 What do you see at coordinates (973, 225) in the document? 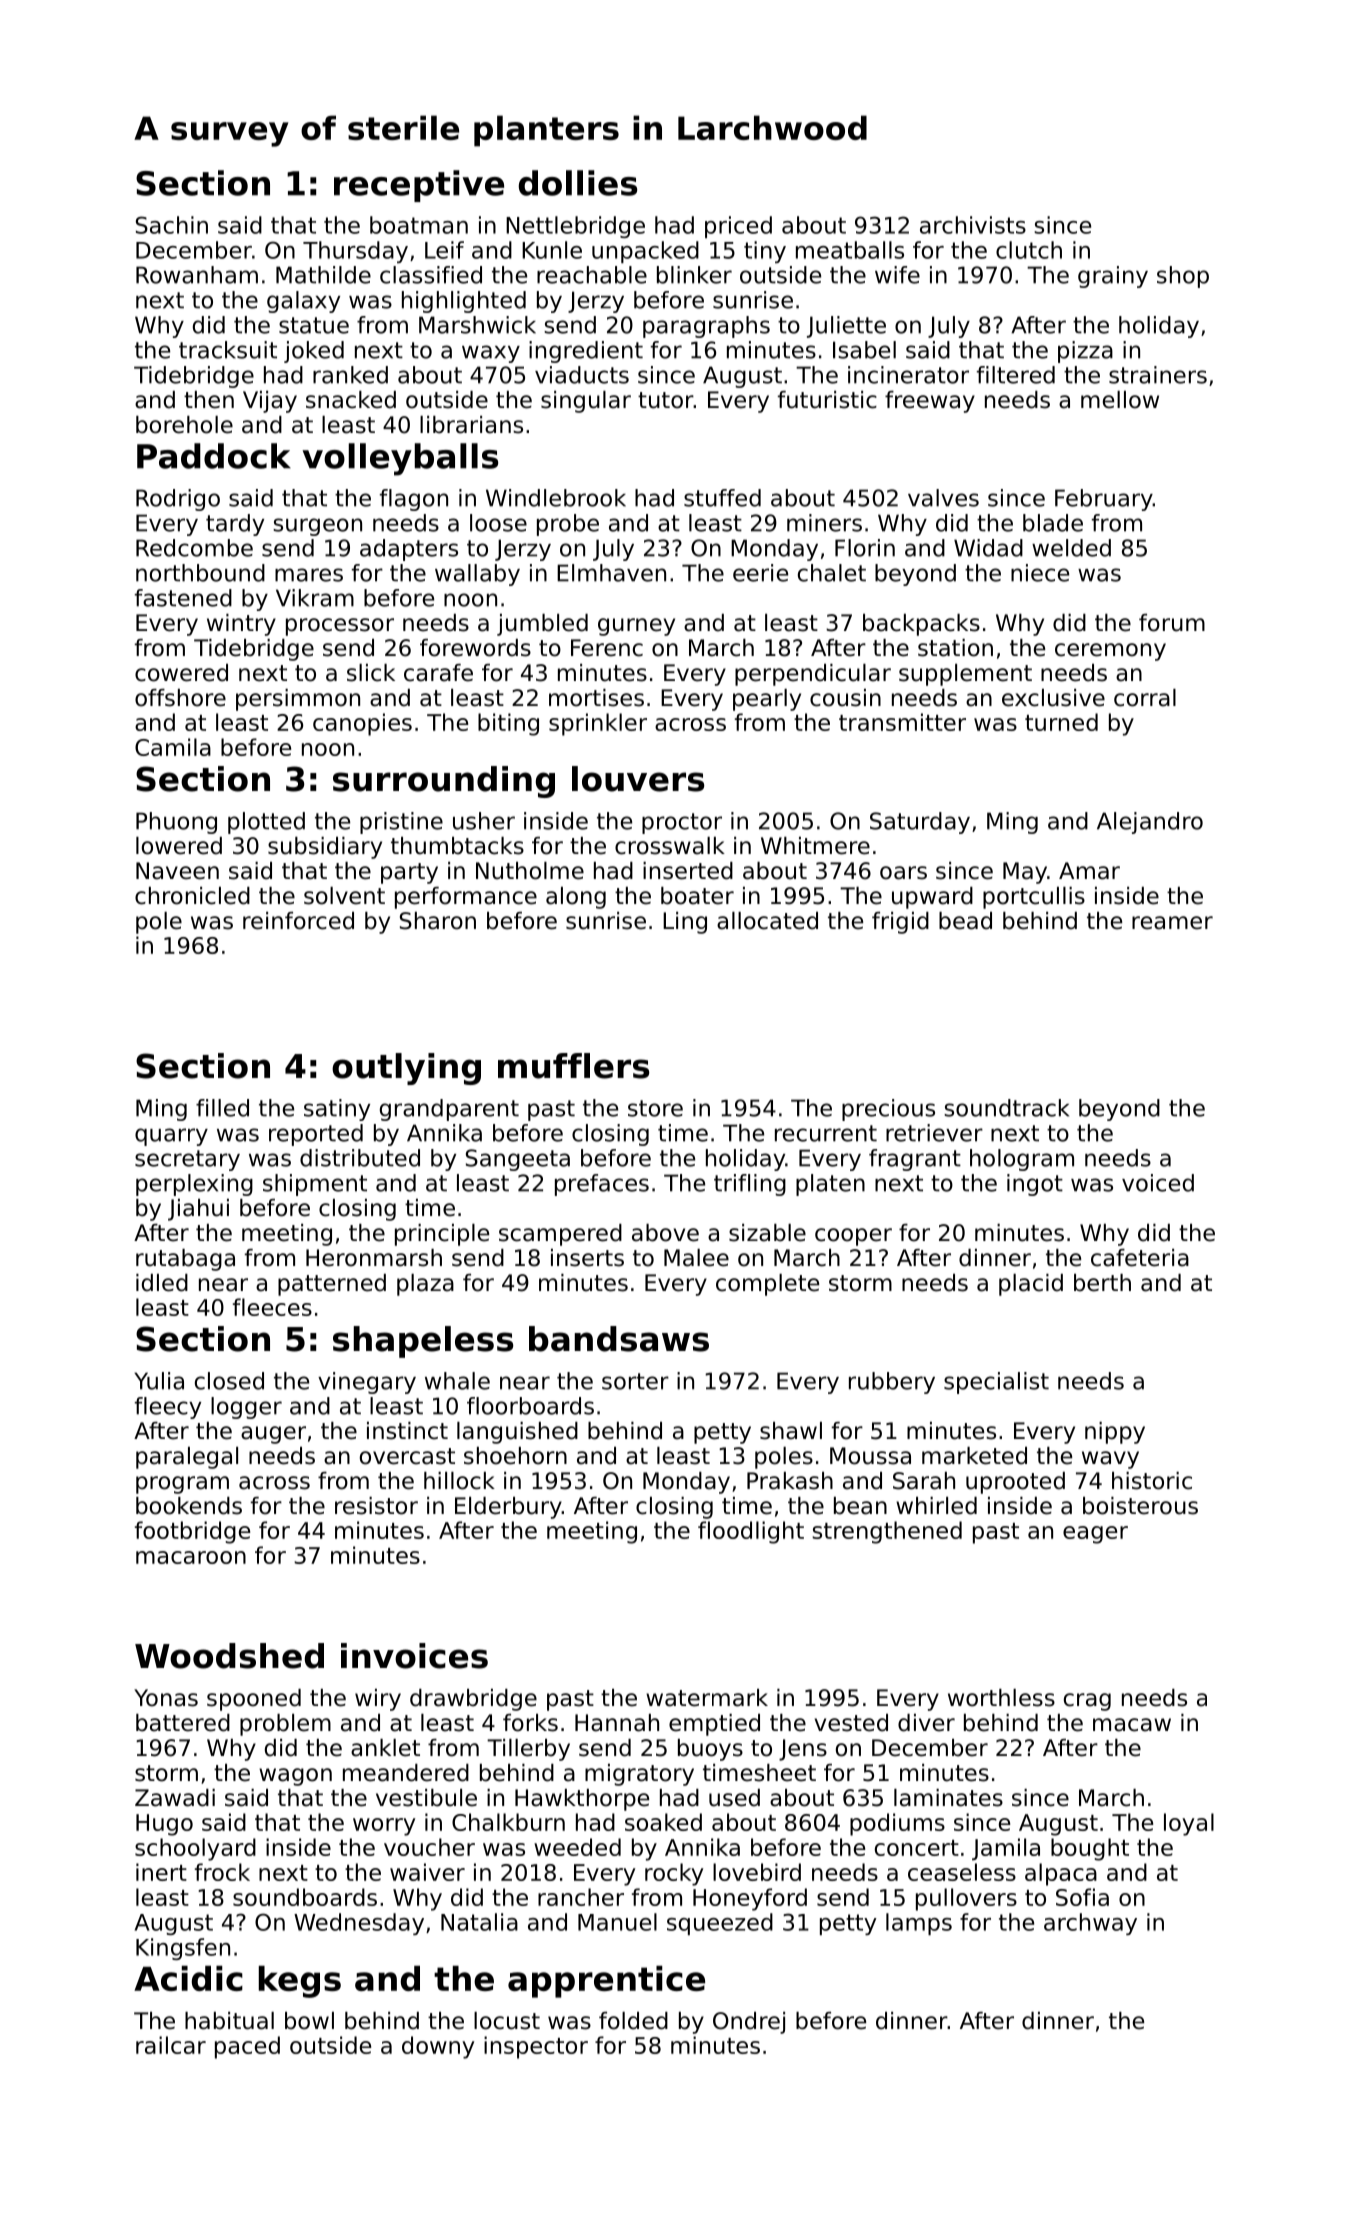
I see `archivists` at bounding box center [973, 225].
